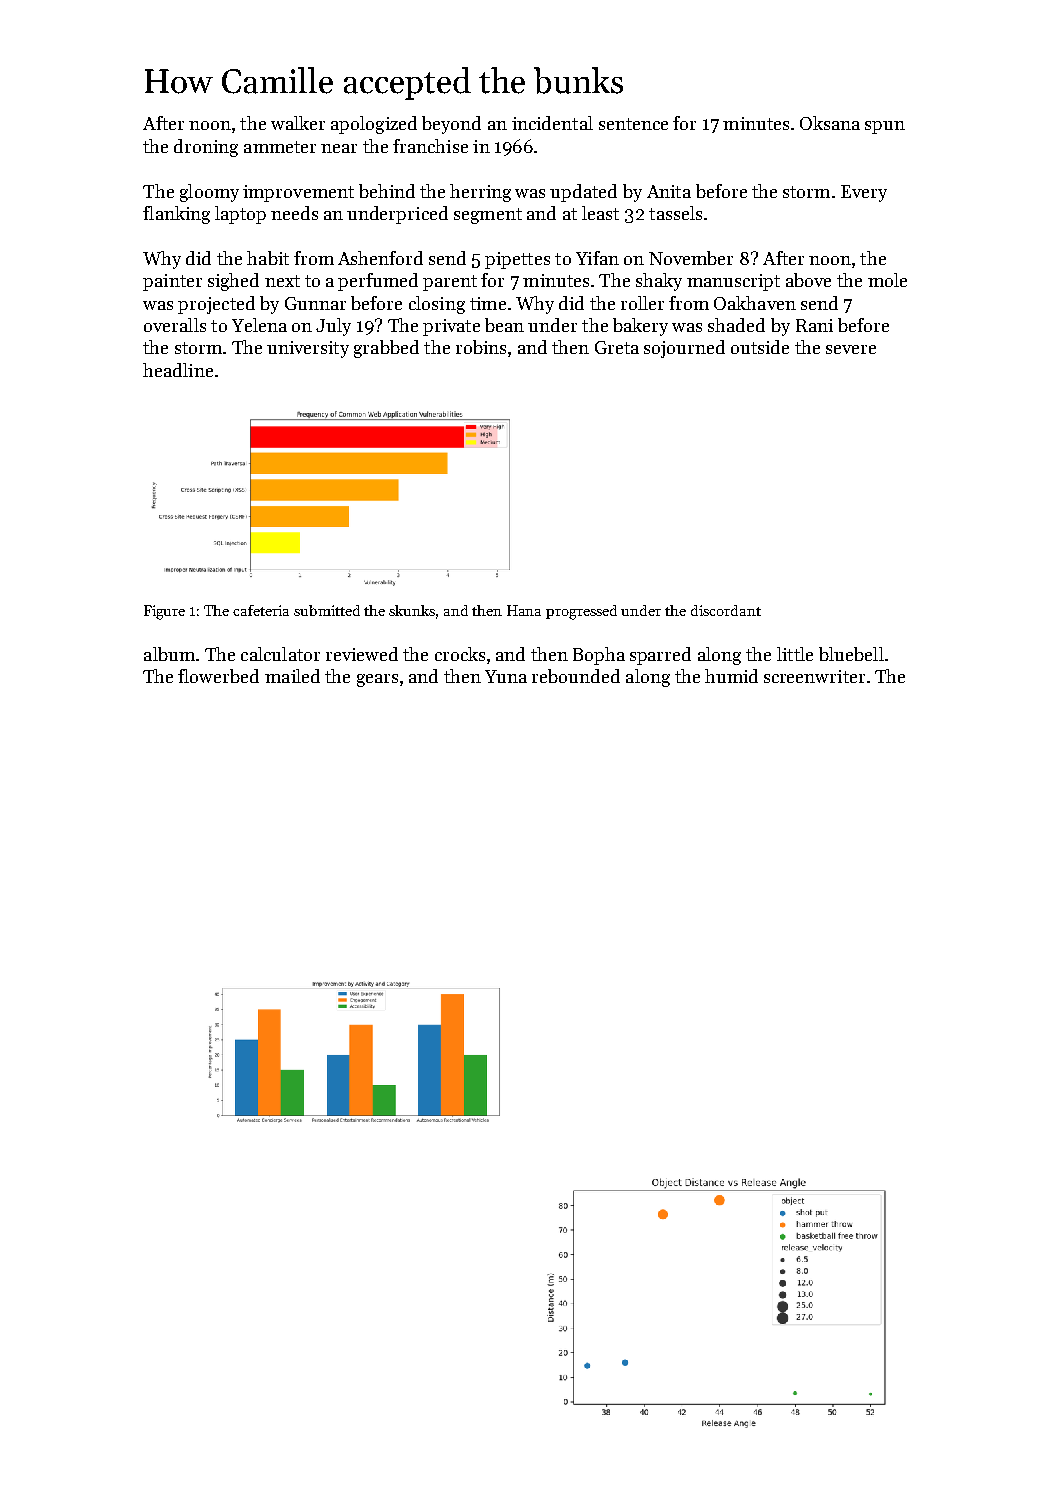  I want to click on sojourned, so click(684, 349).
